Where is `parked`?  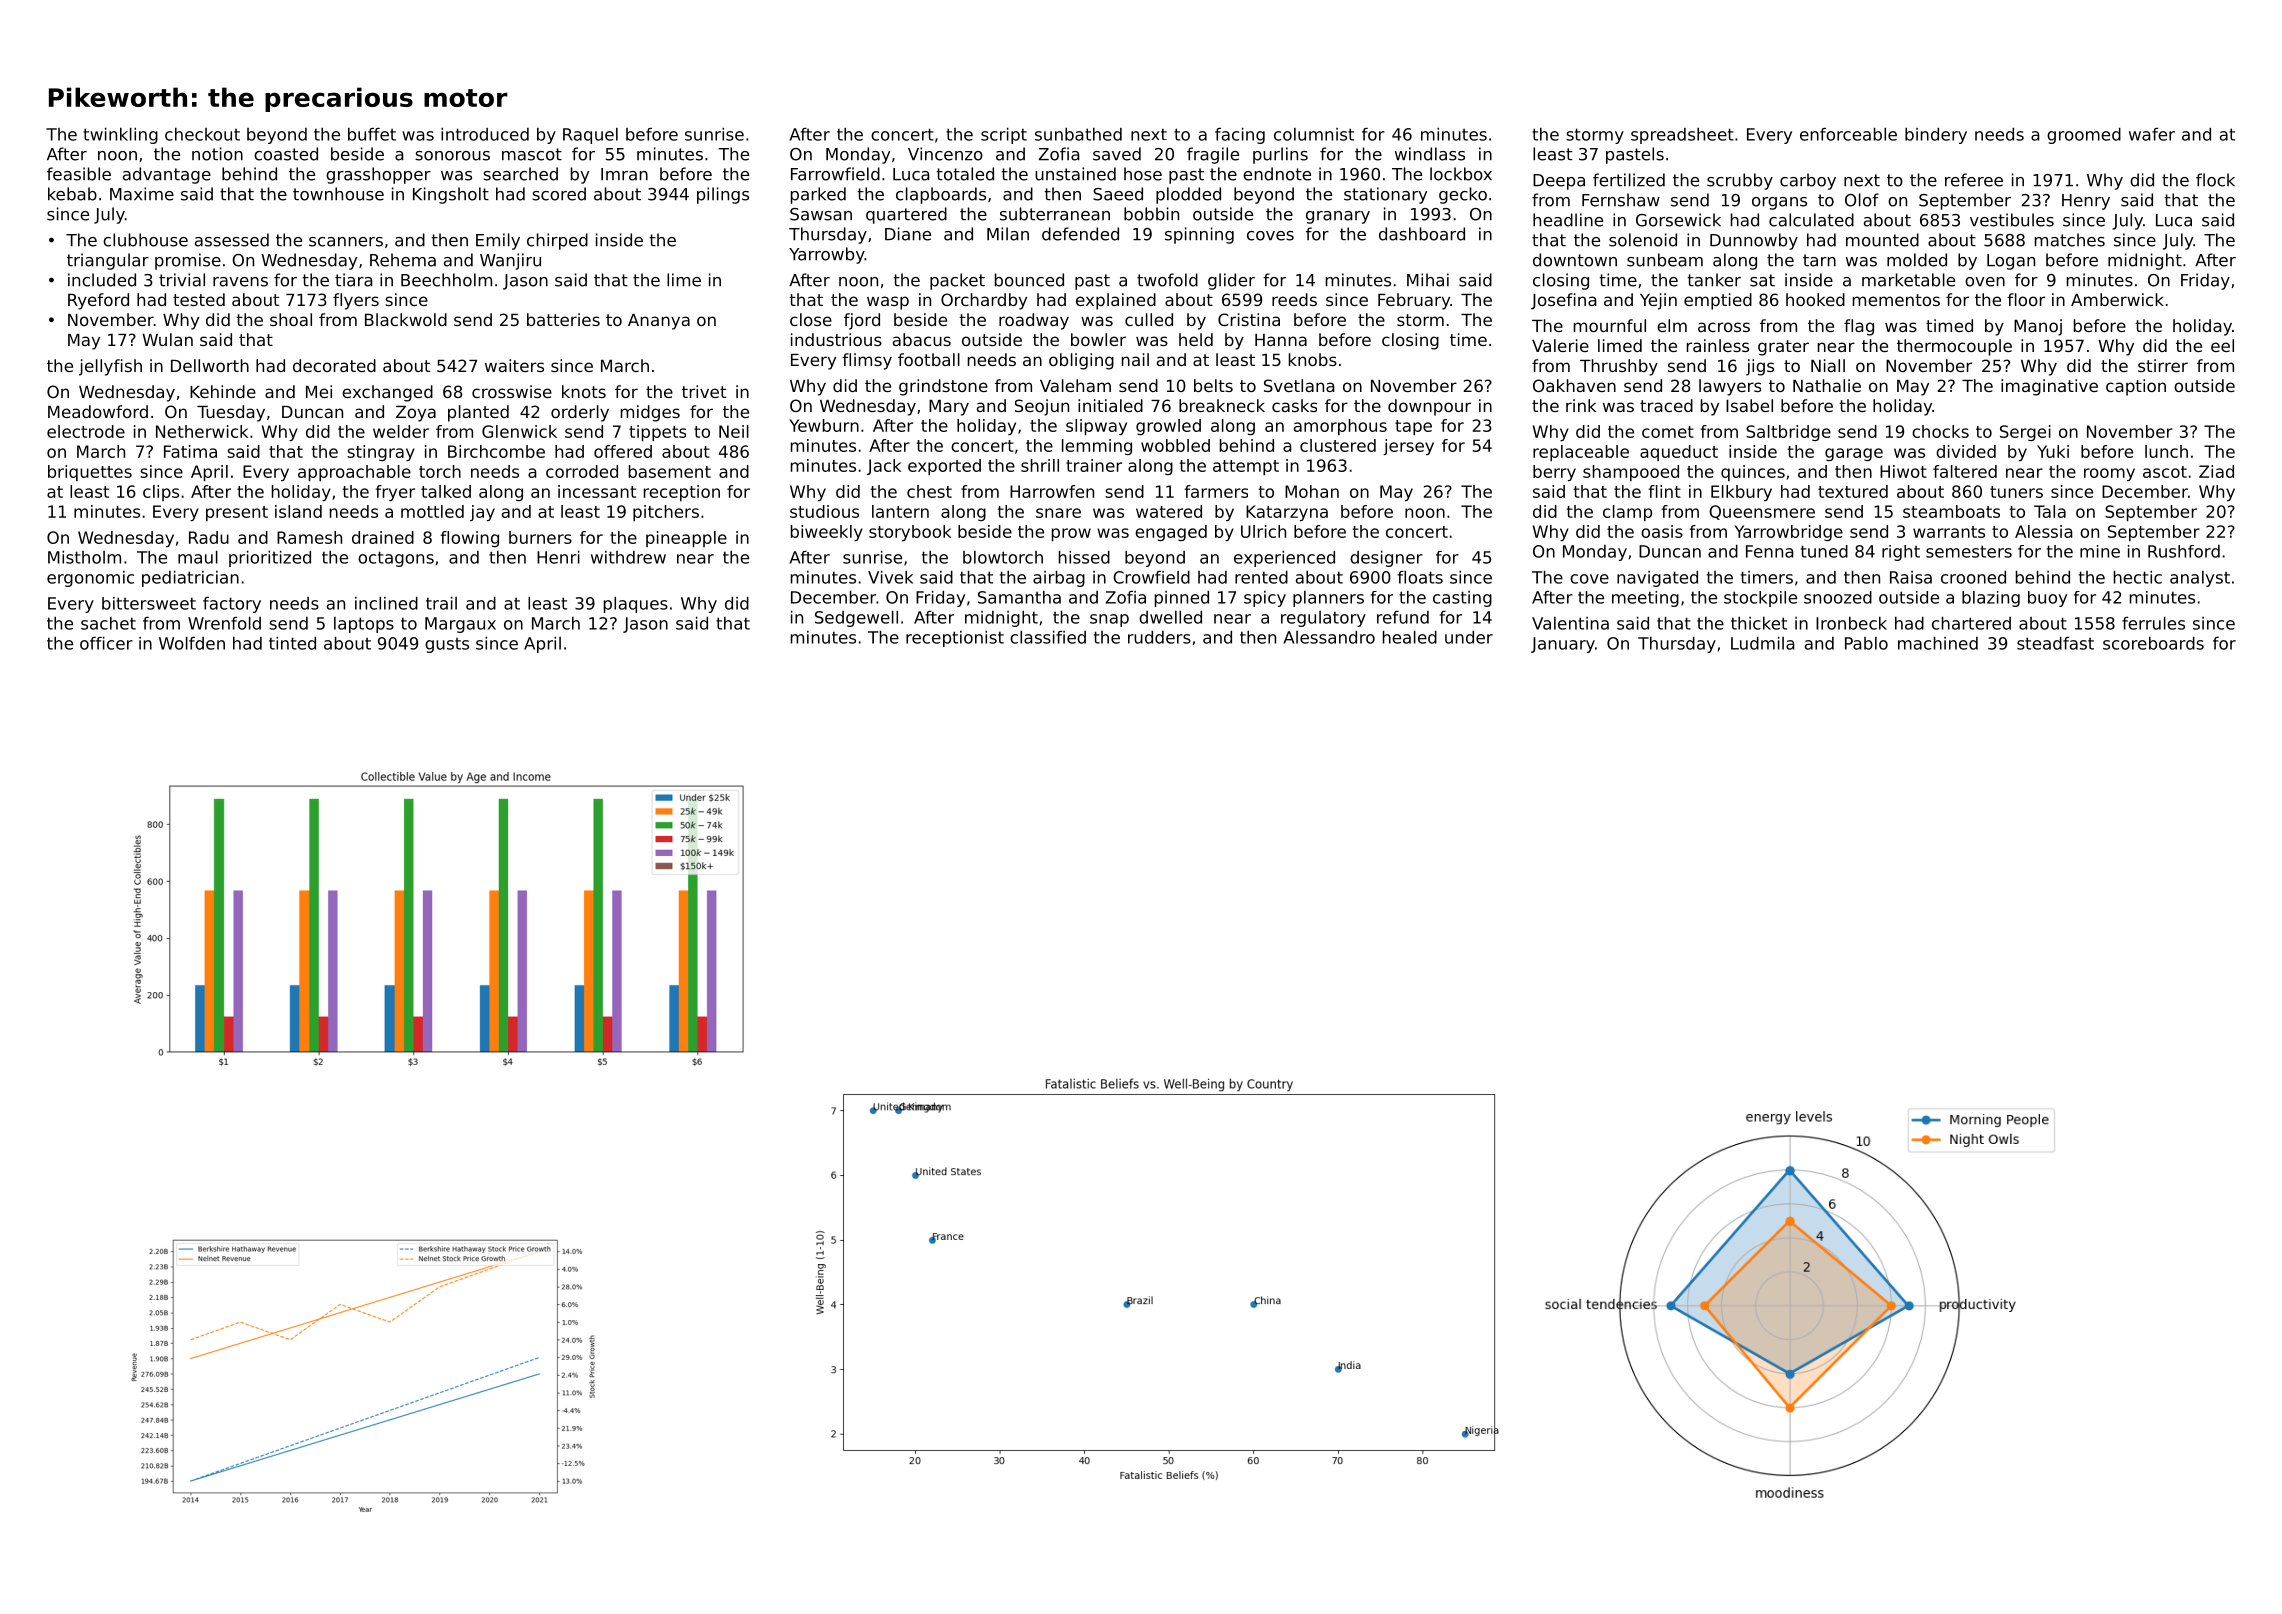 parked is located at coordinates (818, 195).
